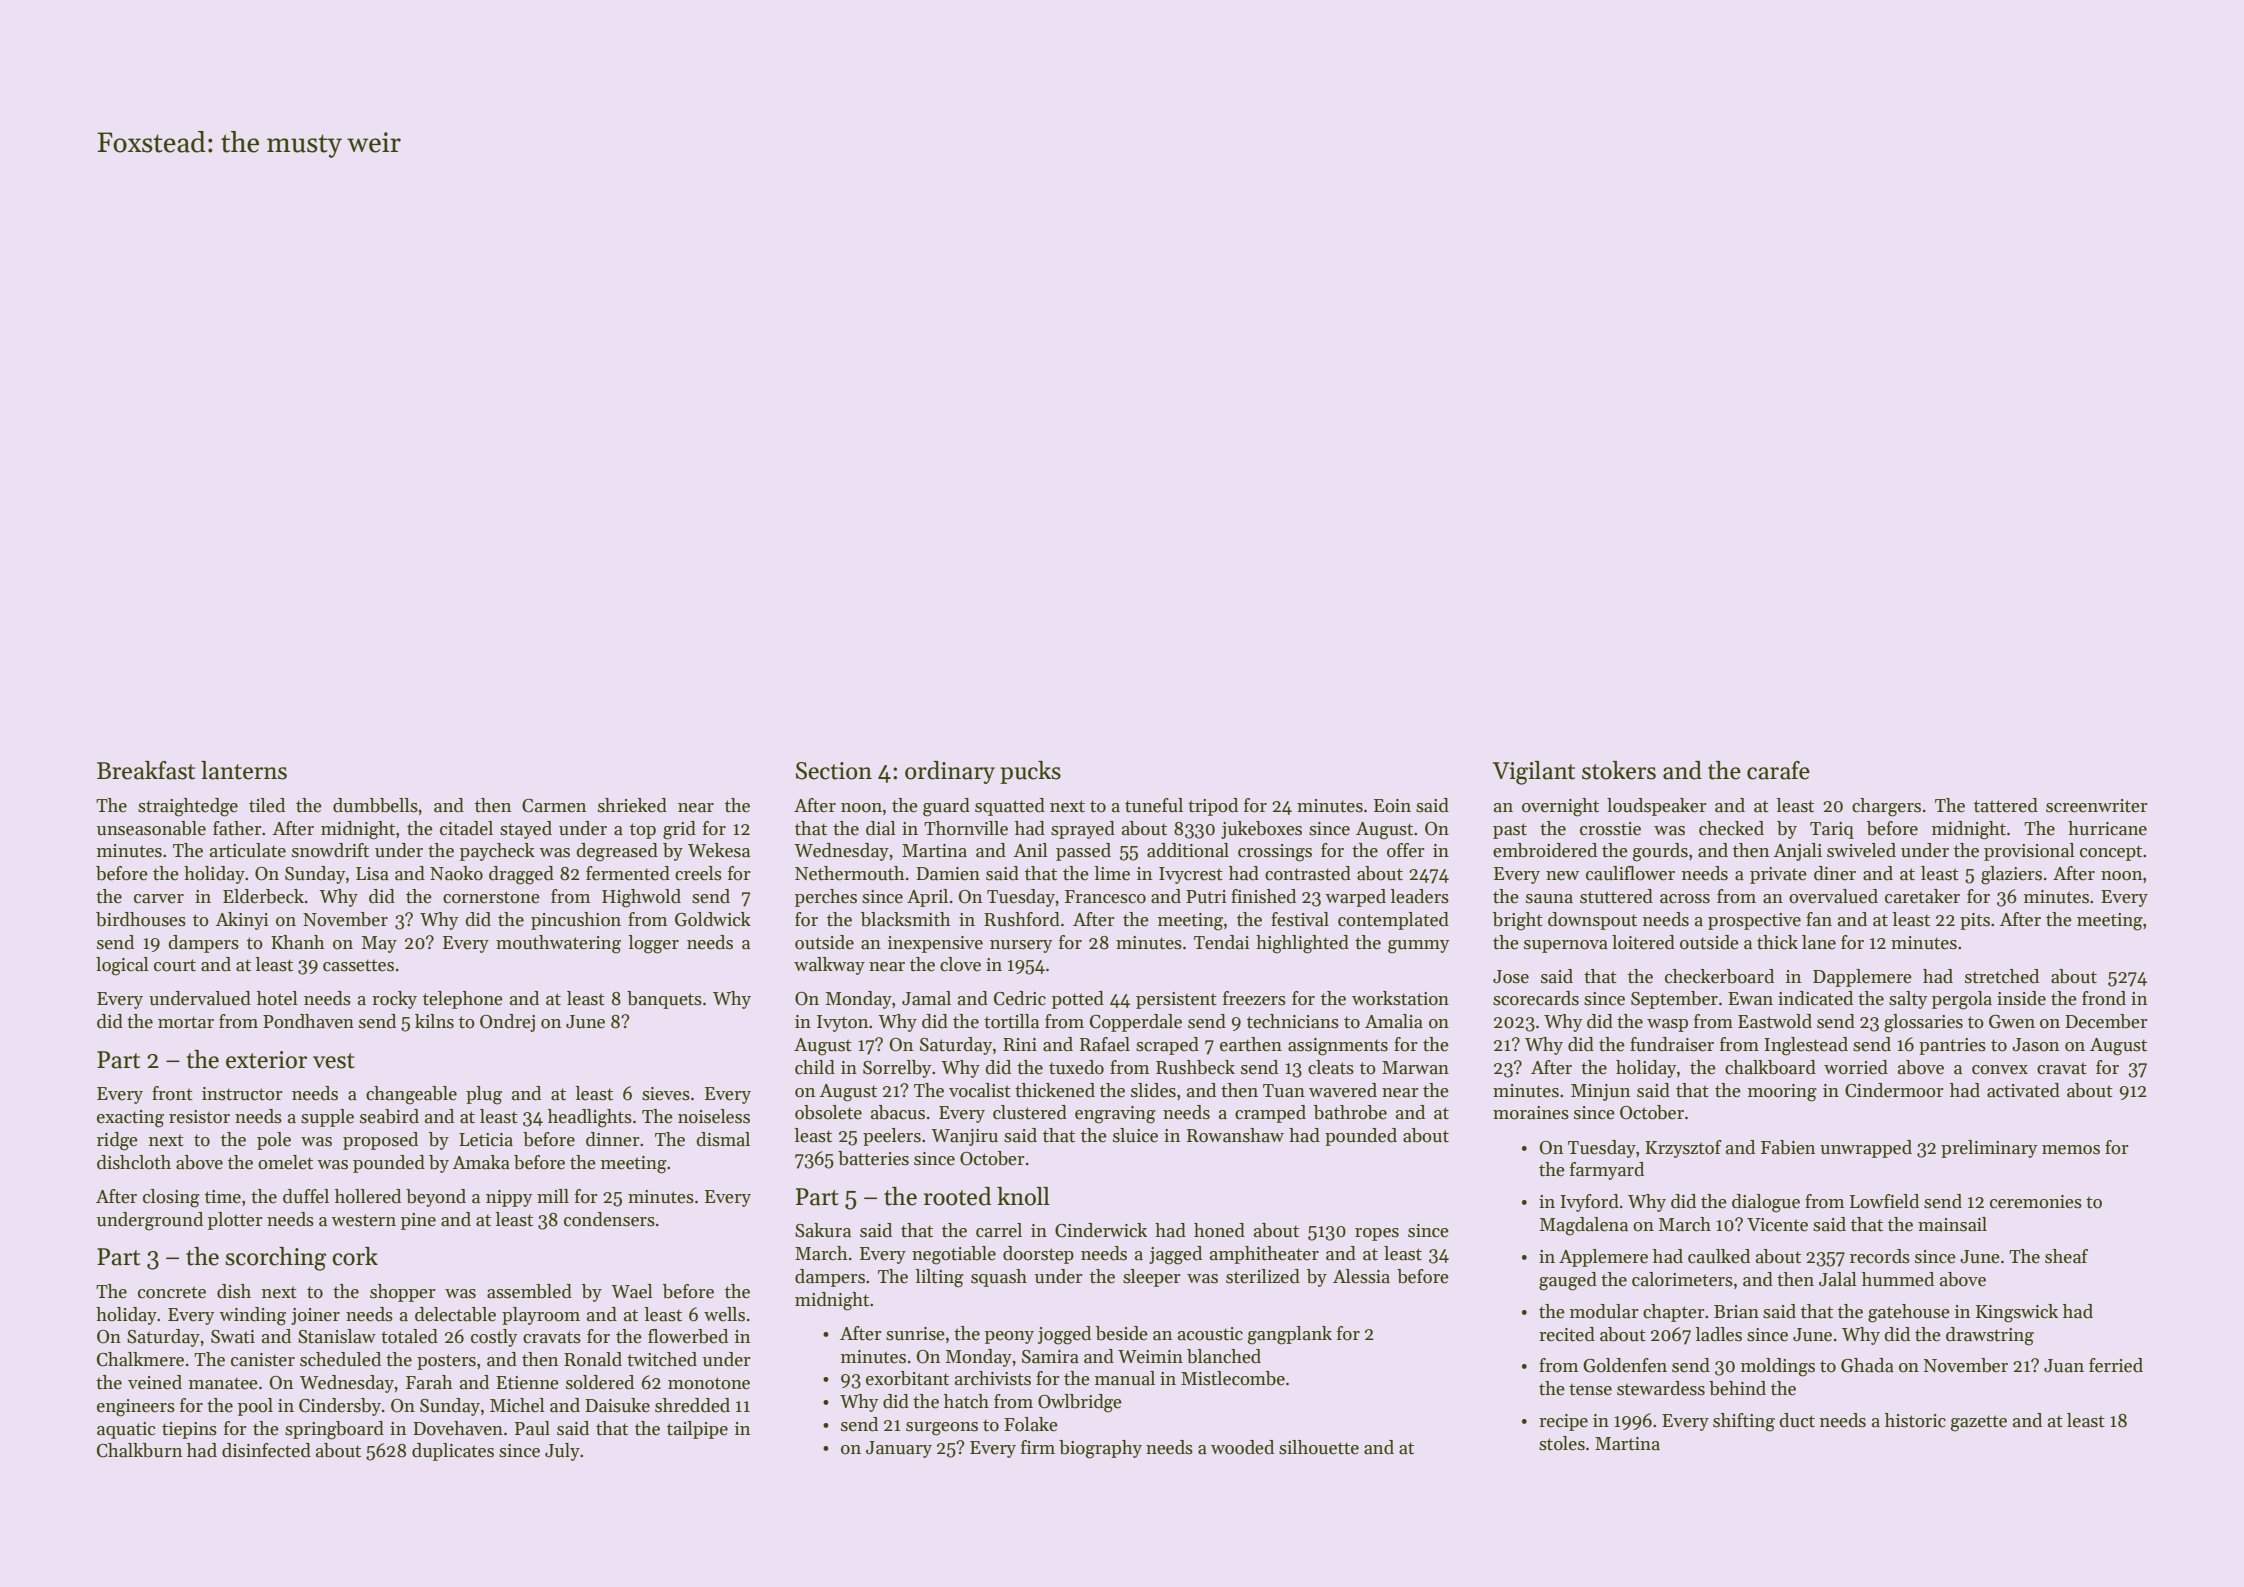  I want to click on Alessia, so click(1361, 1276).
